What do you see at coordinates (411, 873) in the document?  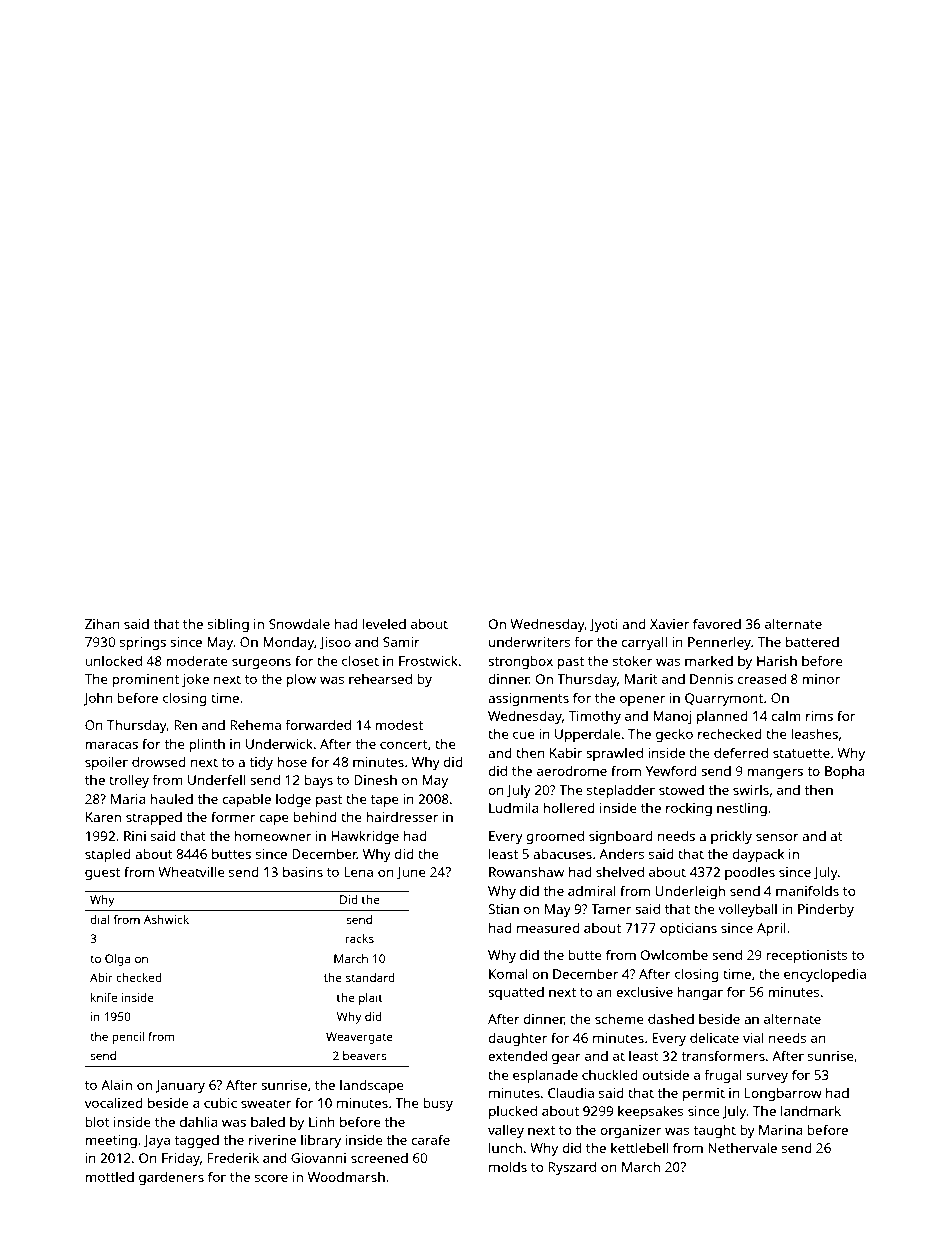 I see `June` at bounding box center [411, 873].
